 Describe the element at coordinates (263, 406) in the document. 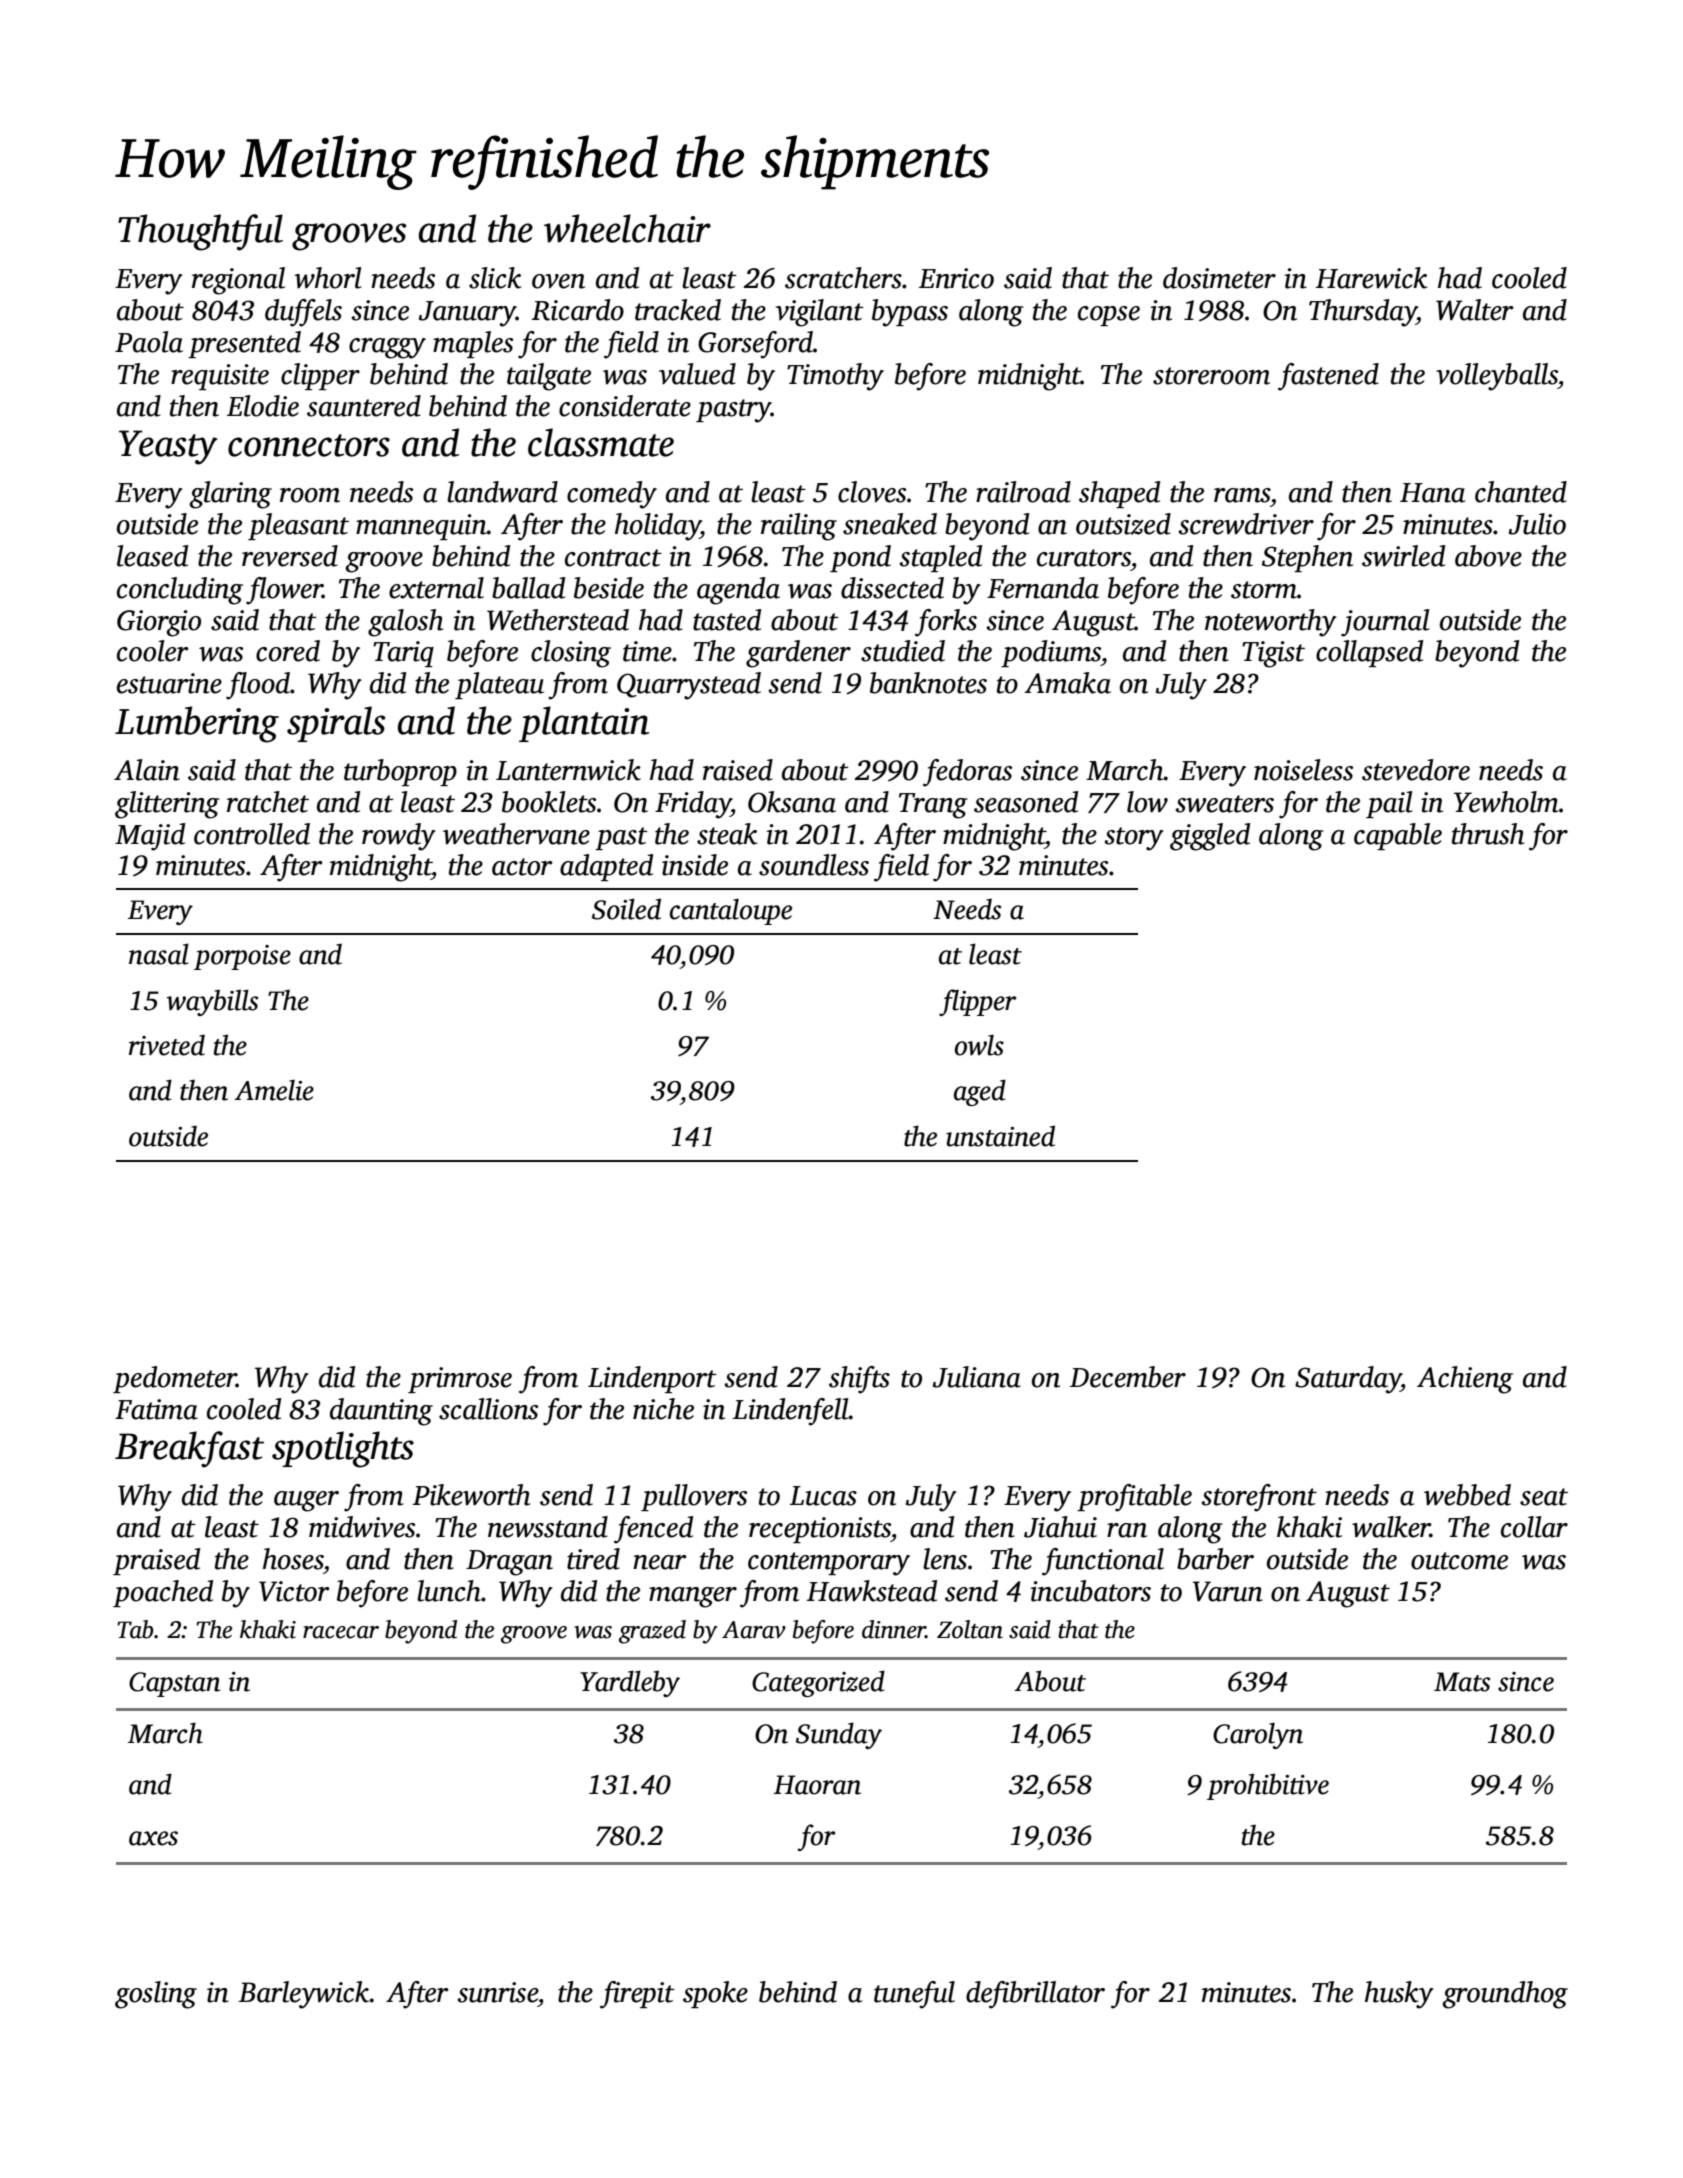

I see `Elodie` at that location.
